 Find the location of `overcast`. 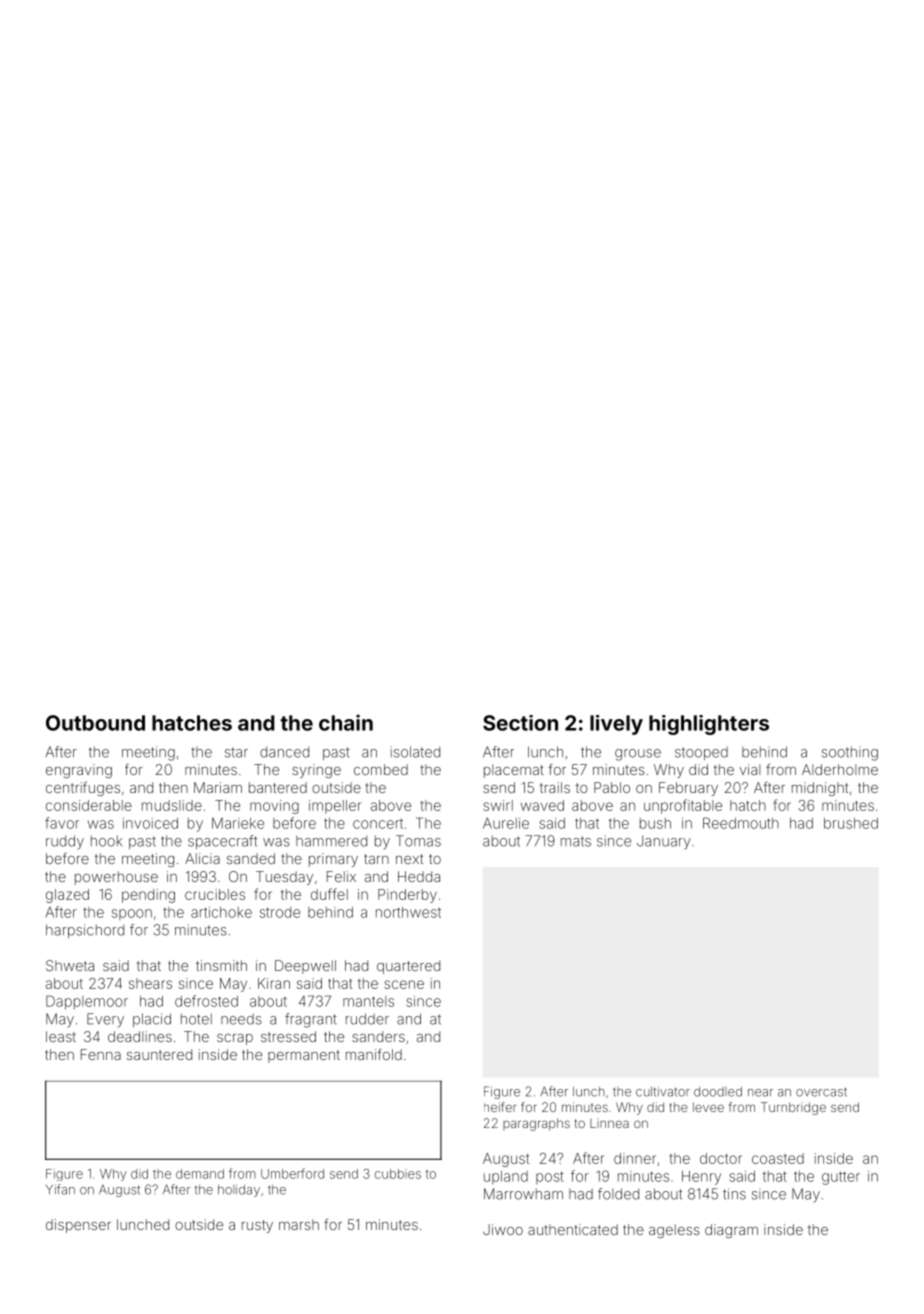

overcast is located at coordinates (821, 1092).
